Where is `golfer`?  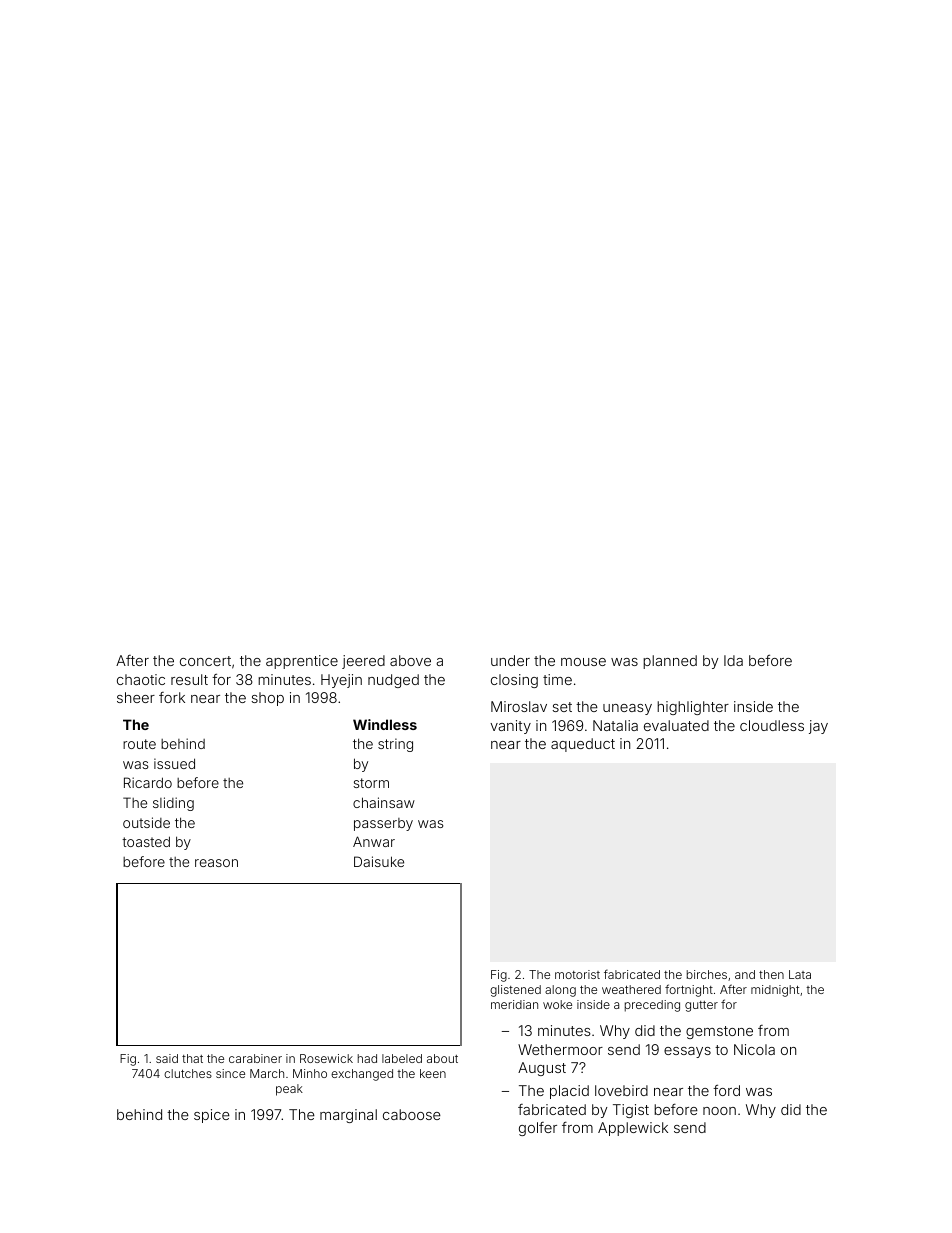 golfer is located at coordinates (538, 1129).
